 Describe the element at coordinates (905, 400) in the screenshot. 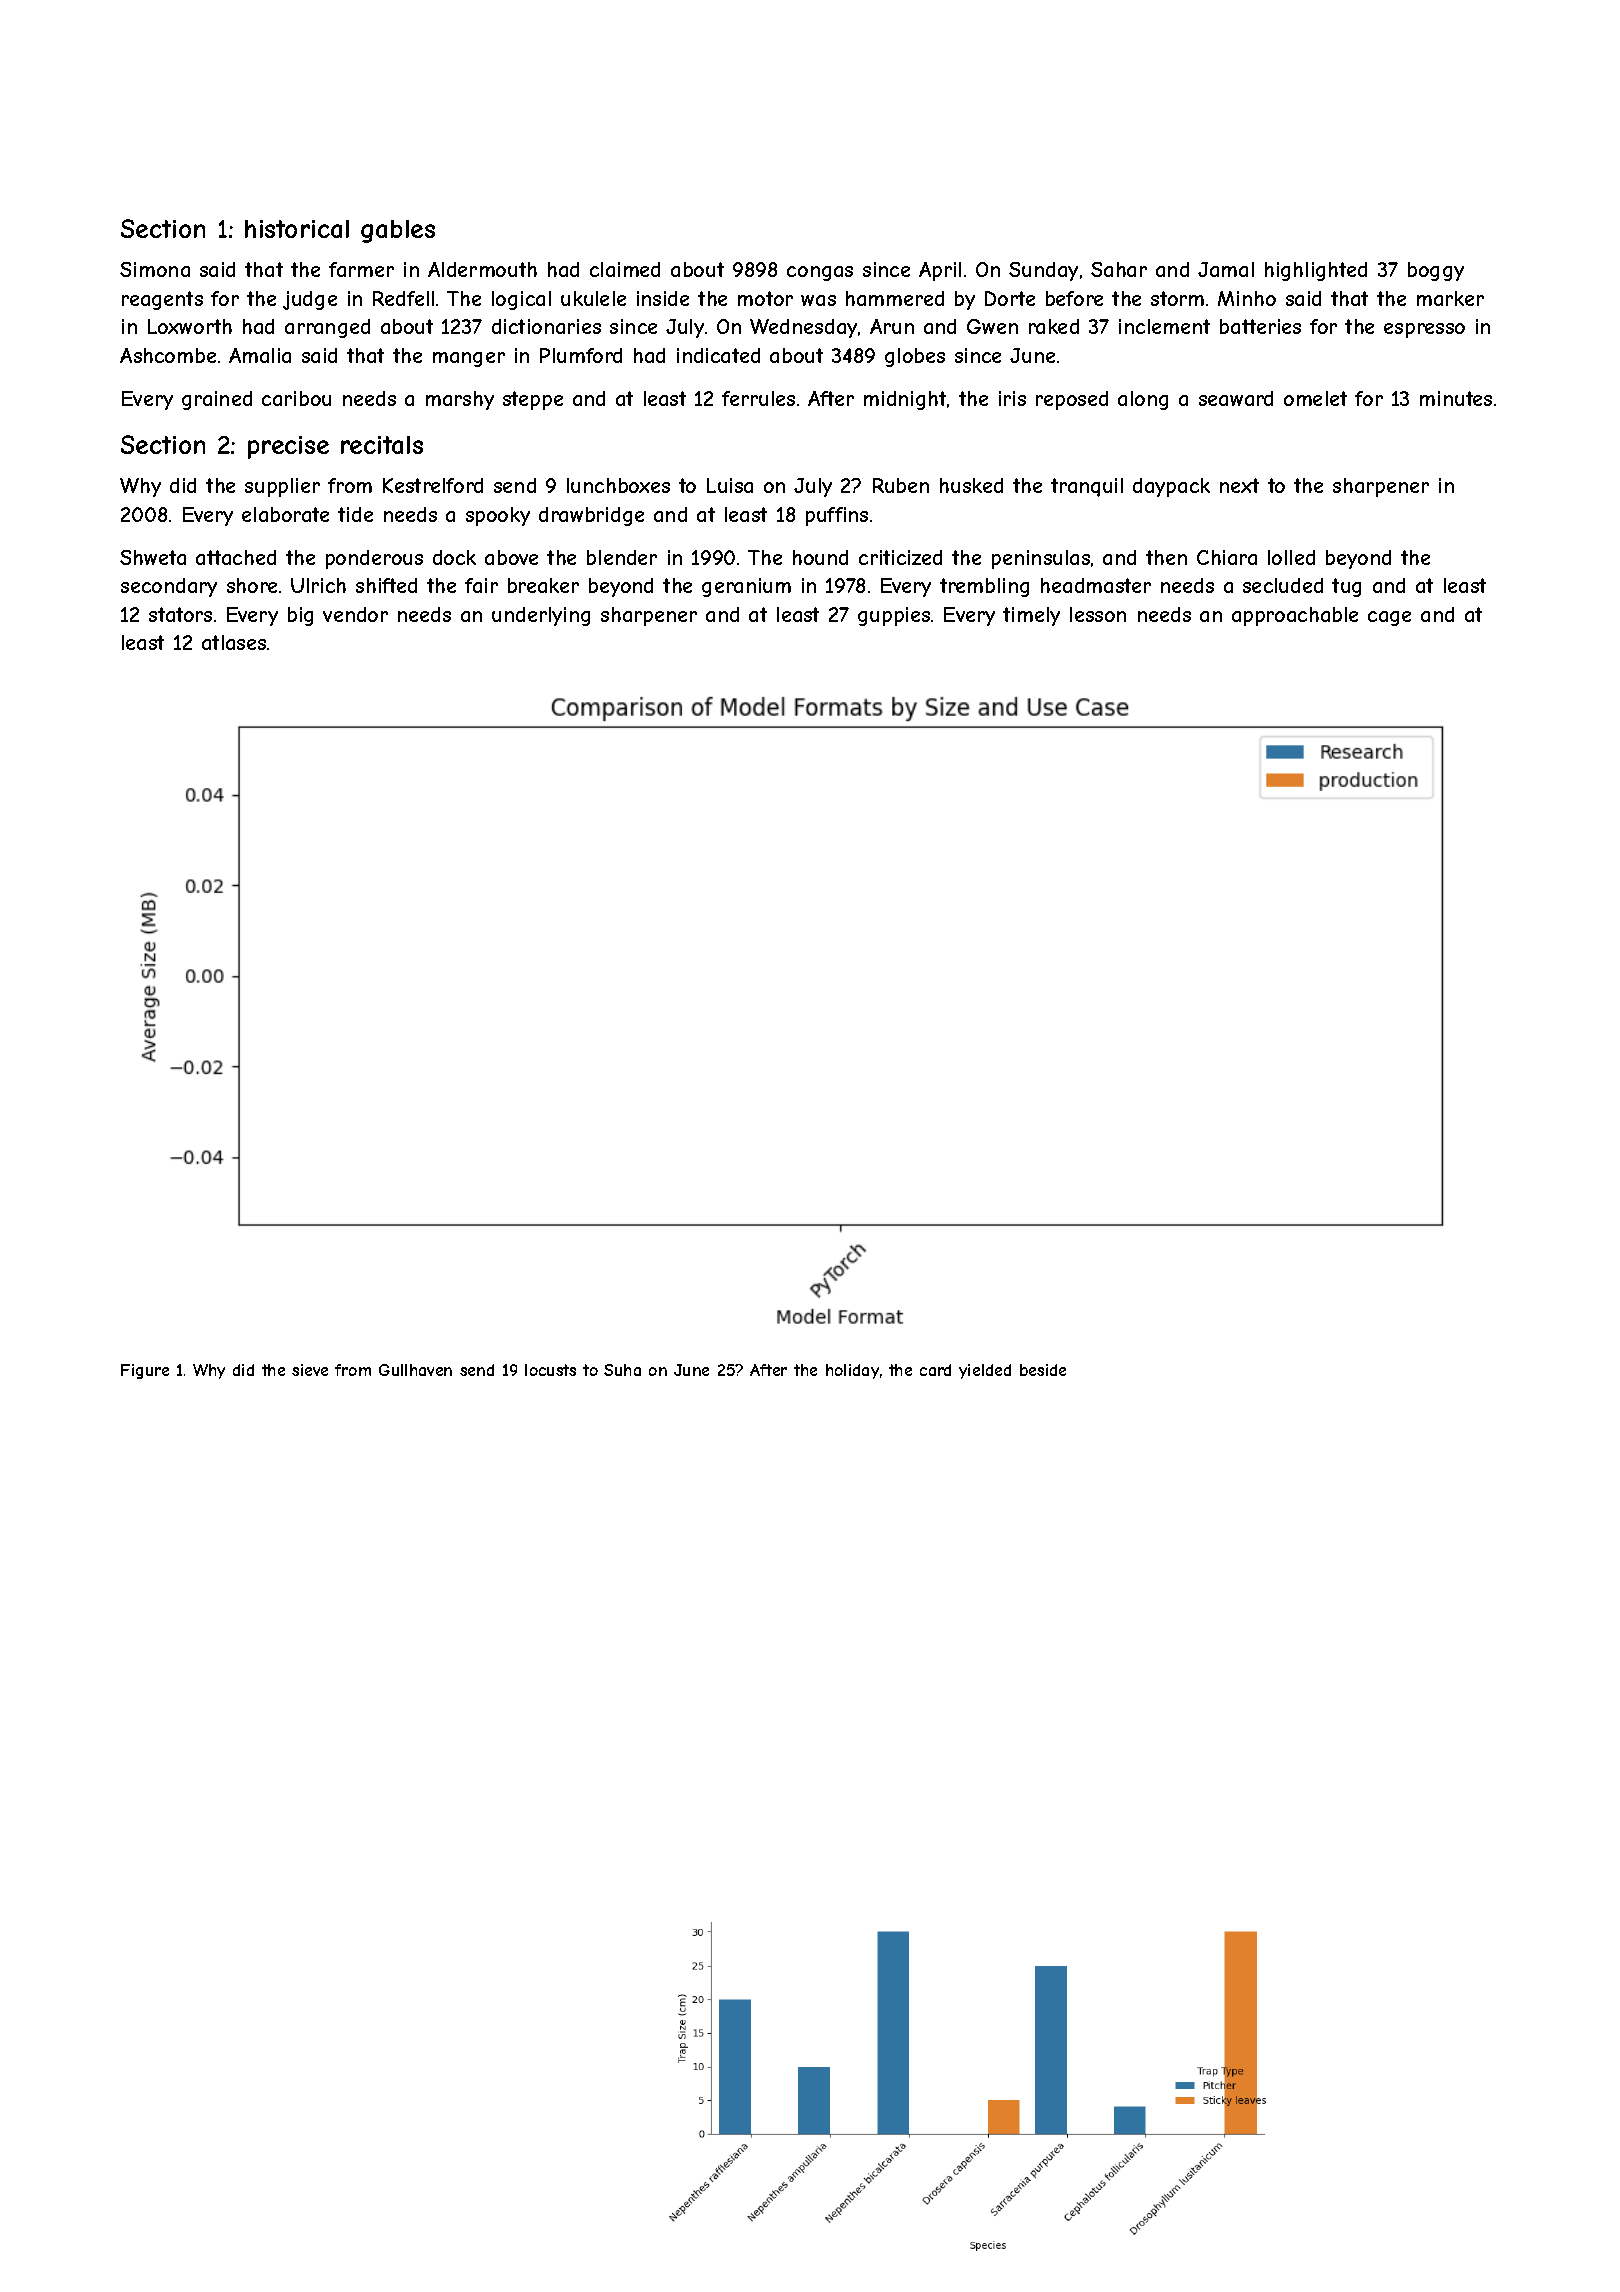

I see `midnight` at that location.
